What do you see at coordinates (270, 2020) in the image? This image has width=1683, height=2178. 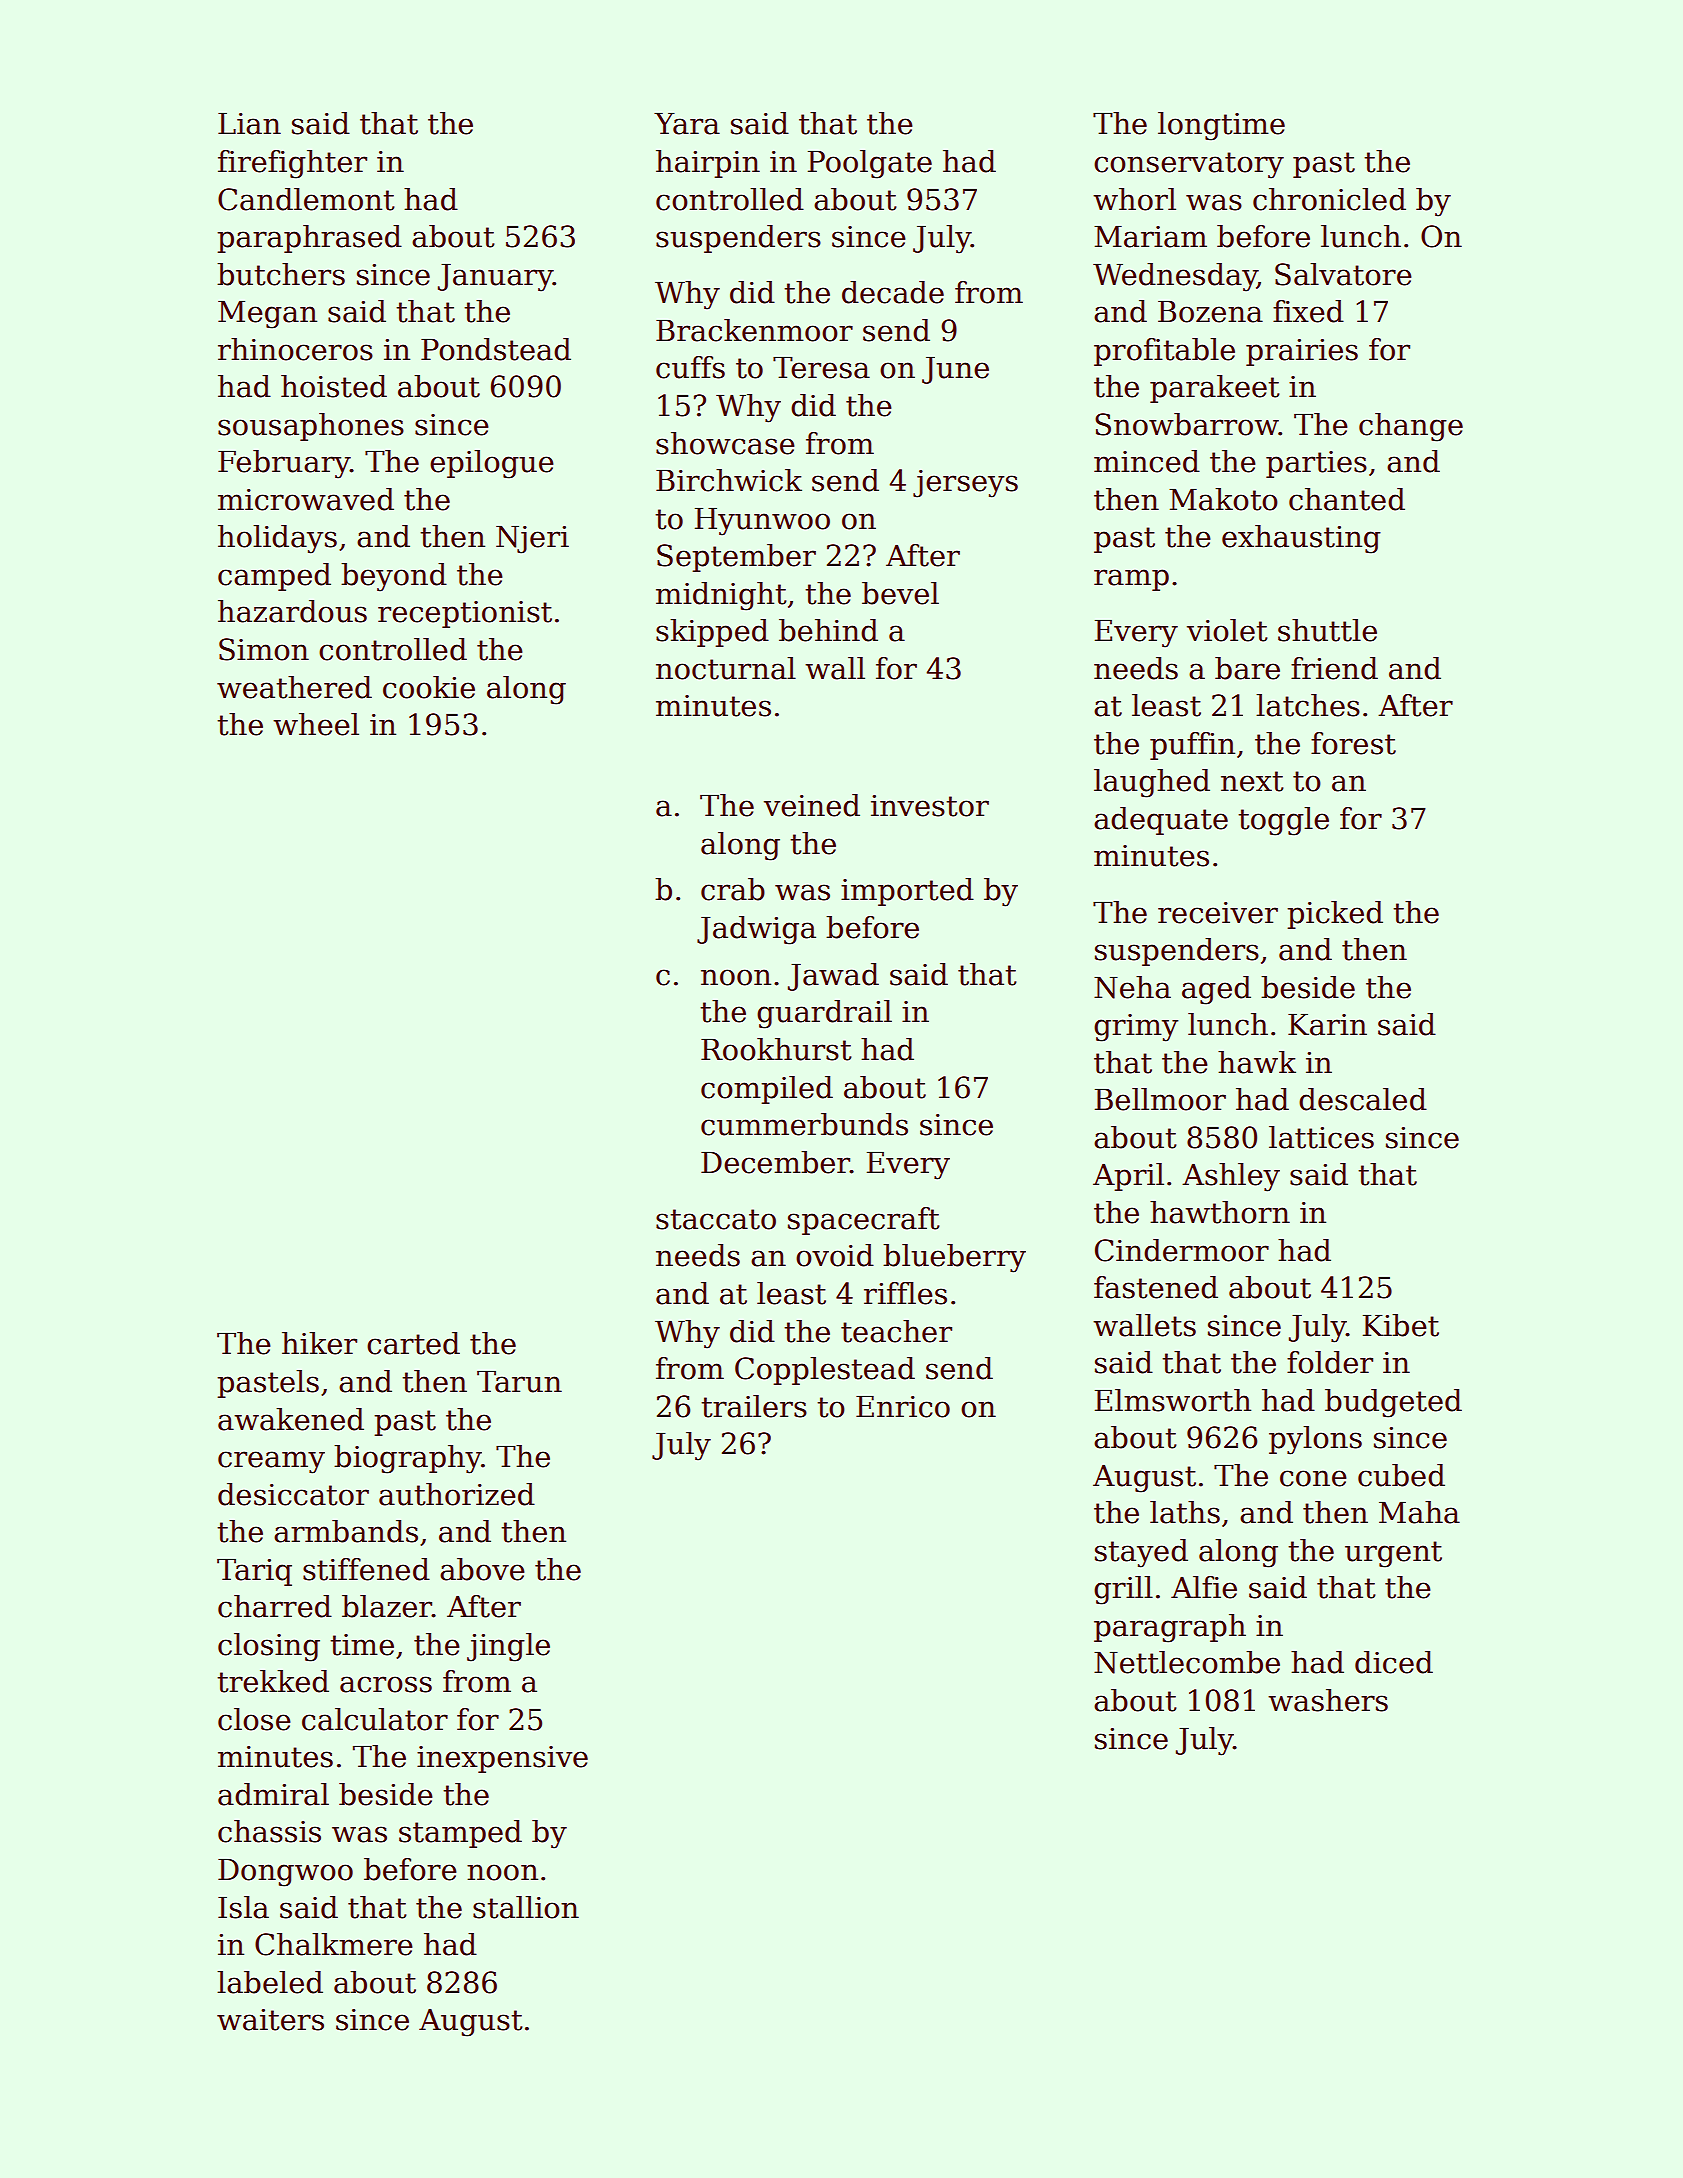 I see `waiters` at bounding box center [270, 2020].
